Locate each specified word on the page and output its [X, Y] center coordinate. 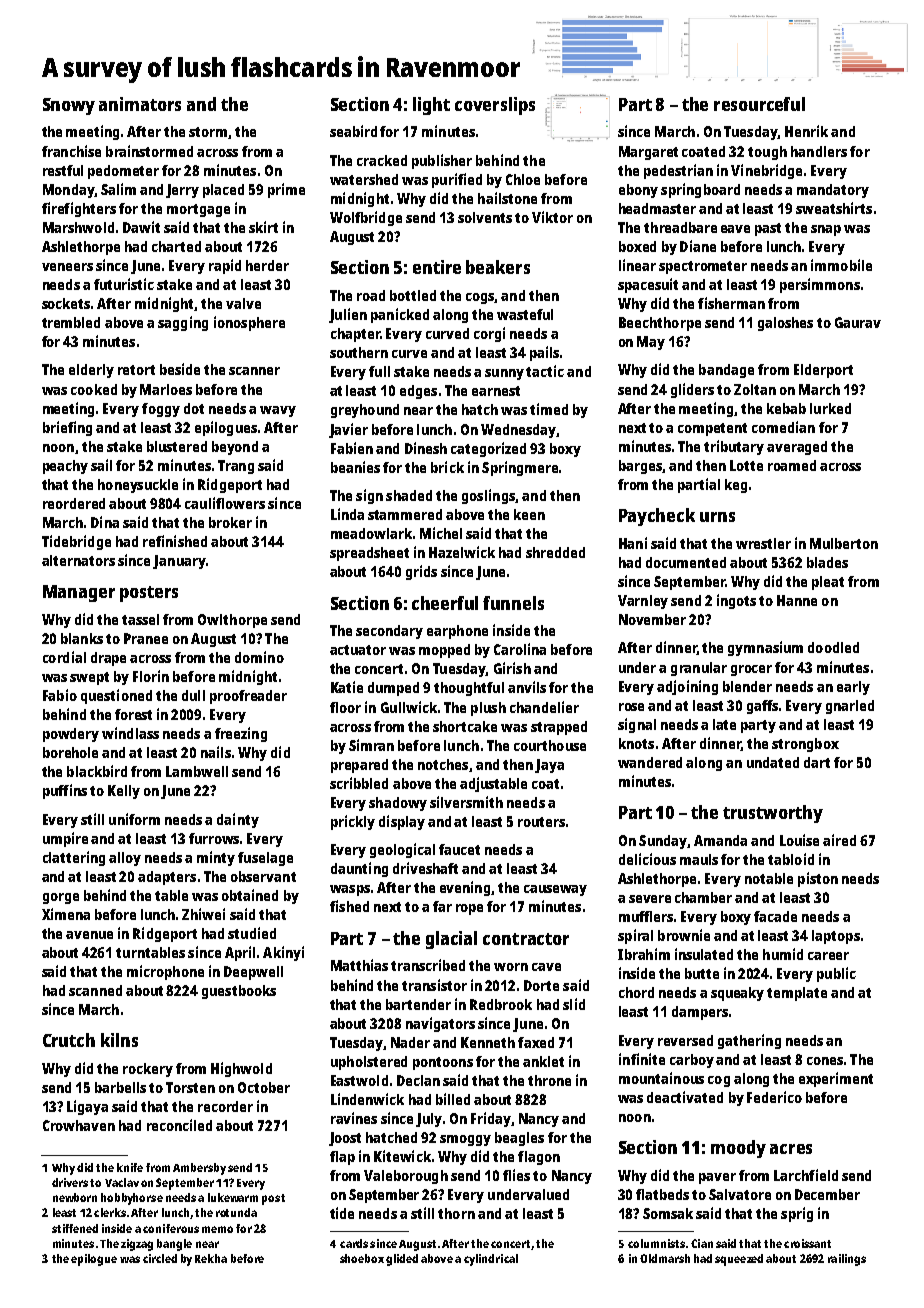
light [431, 106]
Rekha [211, 1258]
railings [847, 1260]
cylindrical [491, 1260]
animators [140, 104]
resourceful [759, 104]
